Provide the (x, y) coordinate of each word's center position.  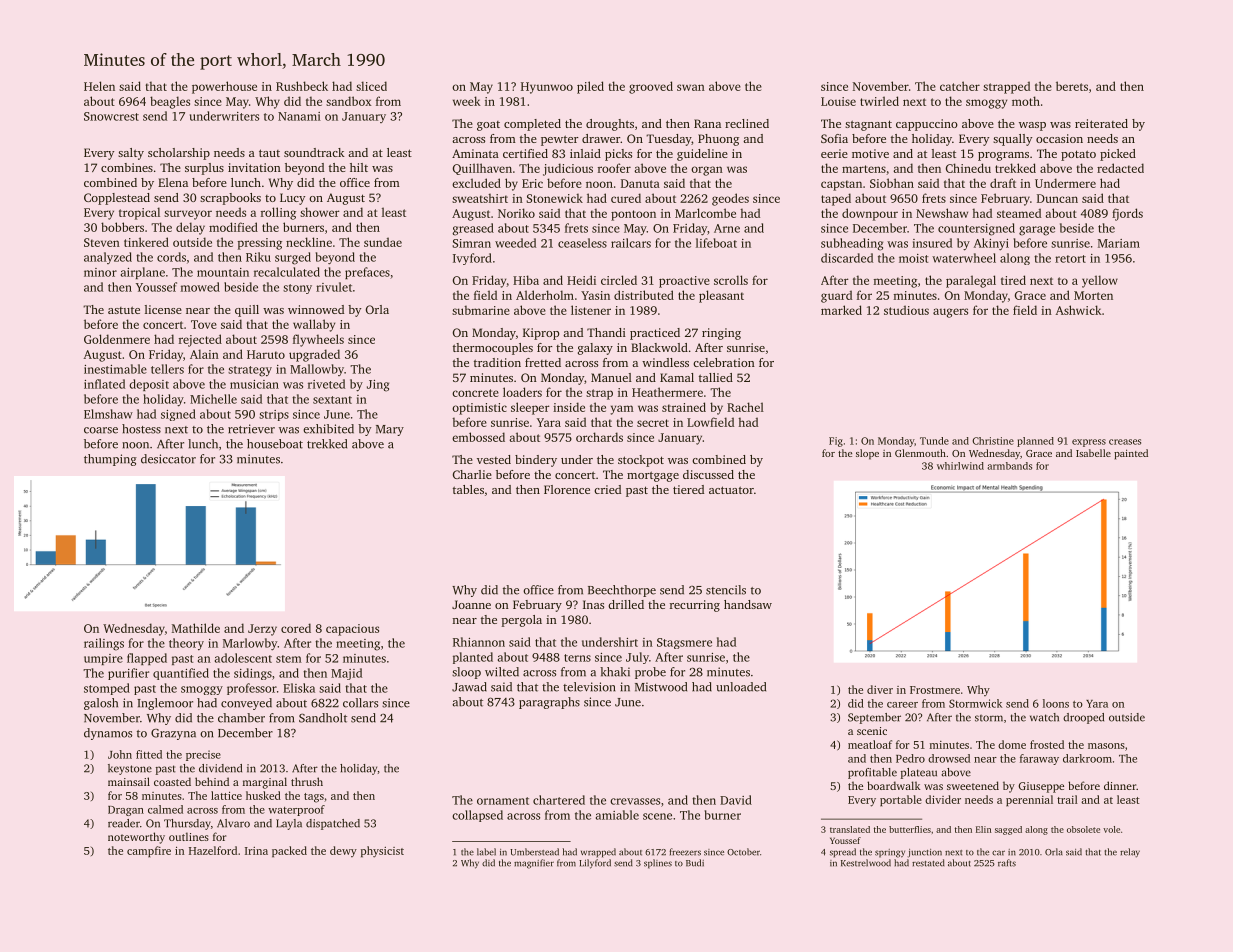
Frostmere (935, 690)
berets (1072, 86)
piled (590, 87)
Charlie (472, 474)
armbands (1009, 466)
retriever (251, 429)
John (120, 754)
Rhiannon (479, 642)
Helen (99, 86)
